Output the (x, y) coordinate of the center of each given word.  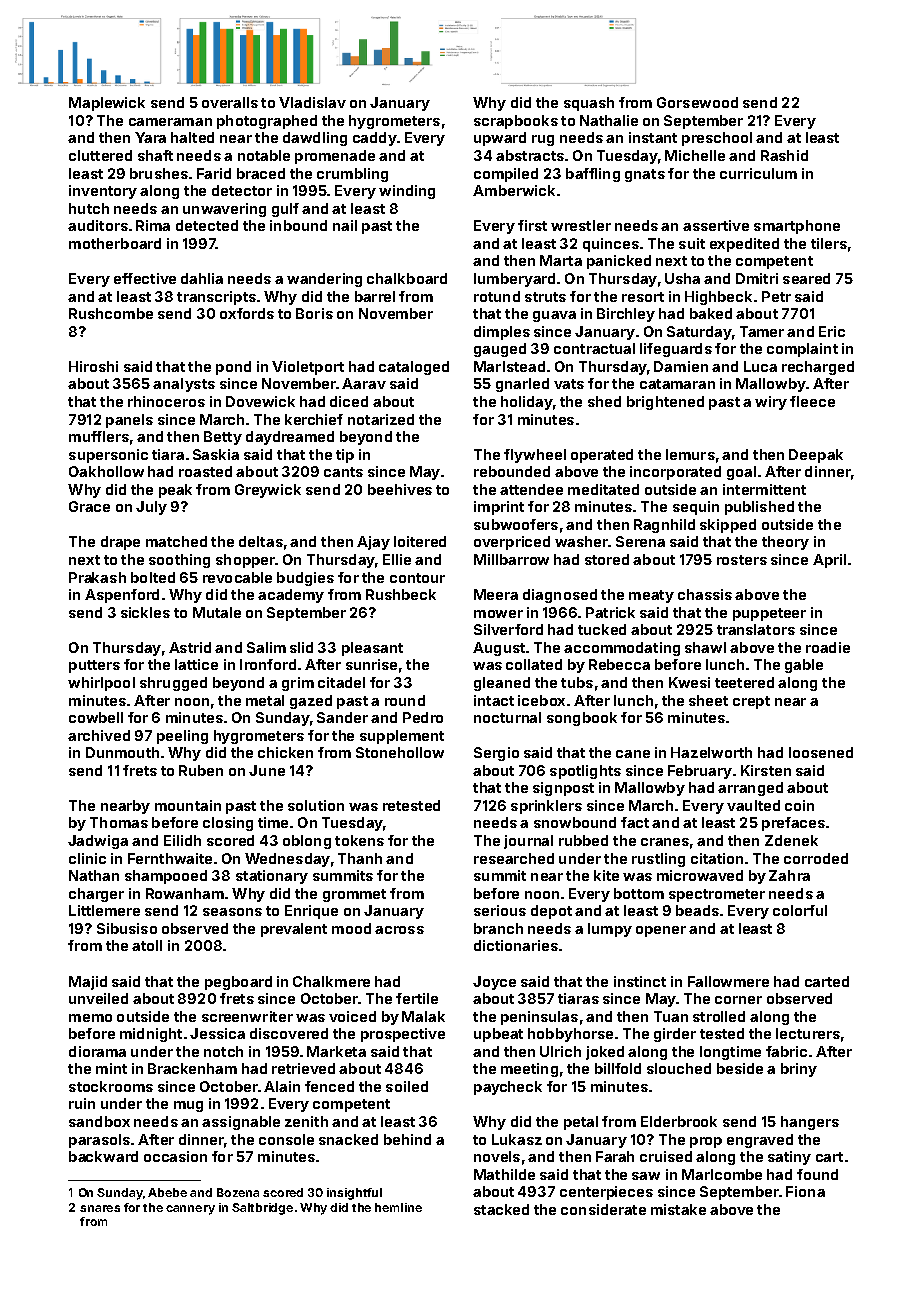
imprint (499, 508)
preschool (717, 139)
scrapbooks (516, 122)
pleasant (372, 649)
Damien (681, 366)
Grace (89, 506)
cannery (190, 1210)
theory (785, 543)
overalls (230, 102)
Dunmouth (122, 752)
